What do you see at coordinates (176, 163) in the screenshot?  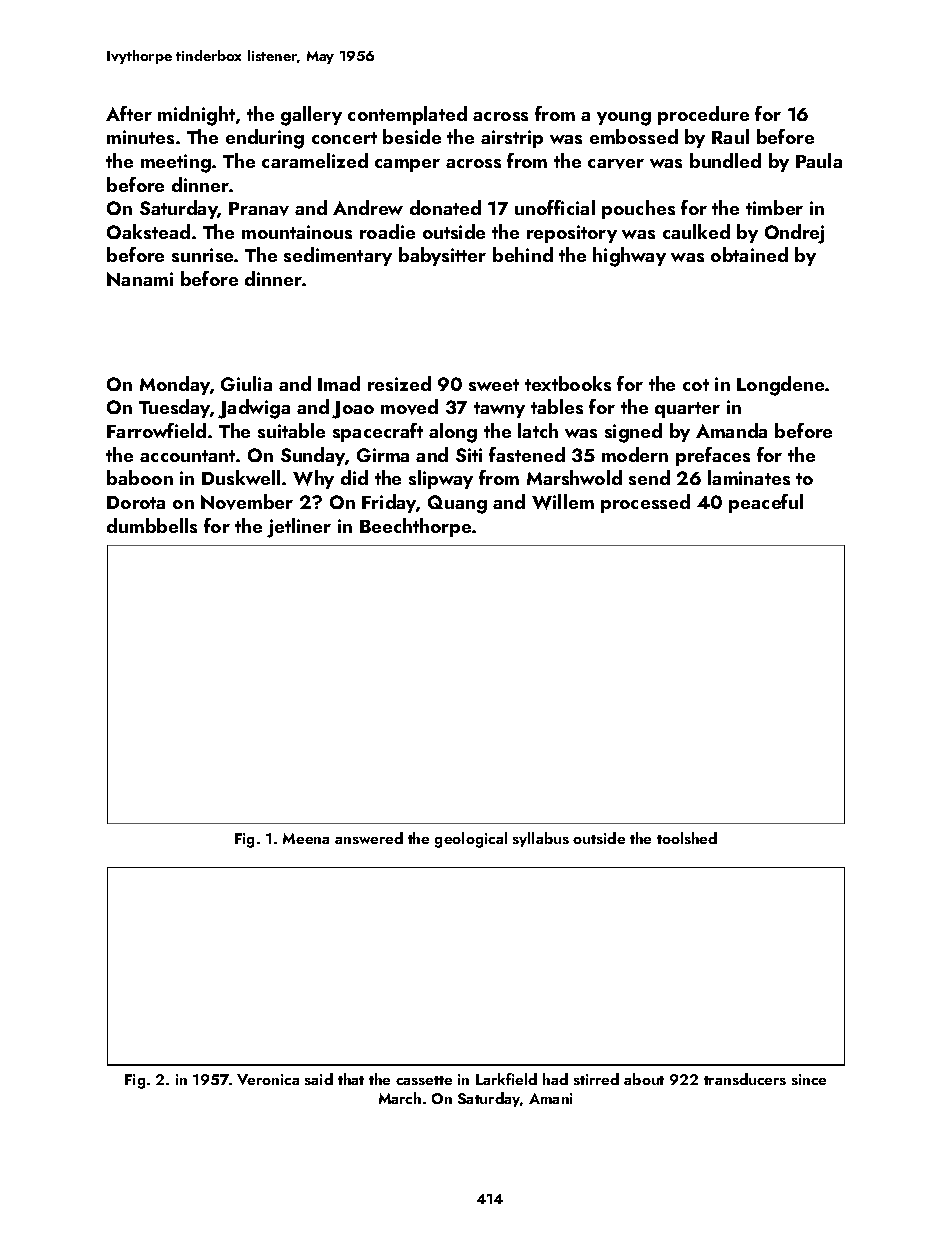 I see `meeting` at bounding box center [176, 163].
